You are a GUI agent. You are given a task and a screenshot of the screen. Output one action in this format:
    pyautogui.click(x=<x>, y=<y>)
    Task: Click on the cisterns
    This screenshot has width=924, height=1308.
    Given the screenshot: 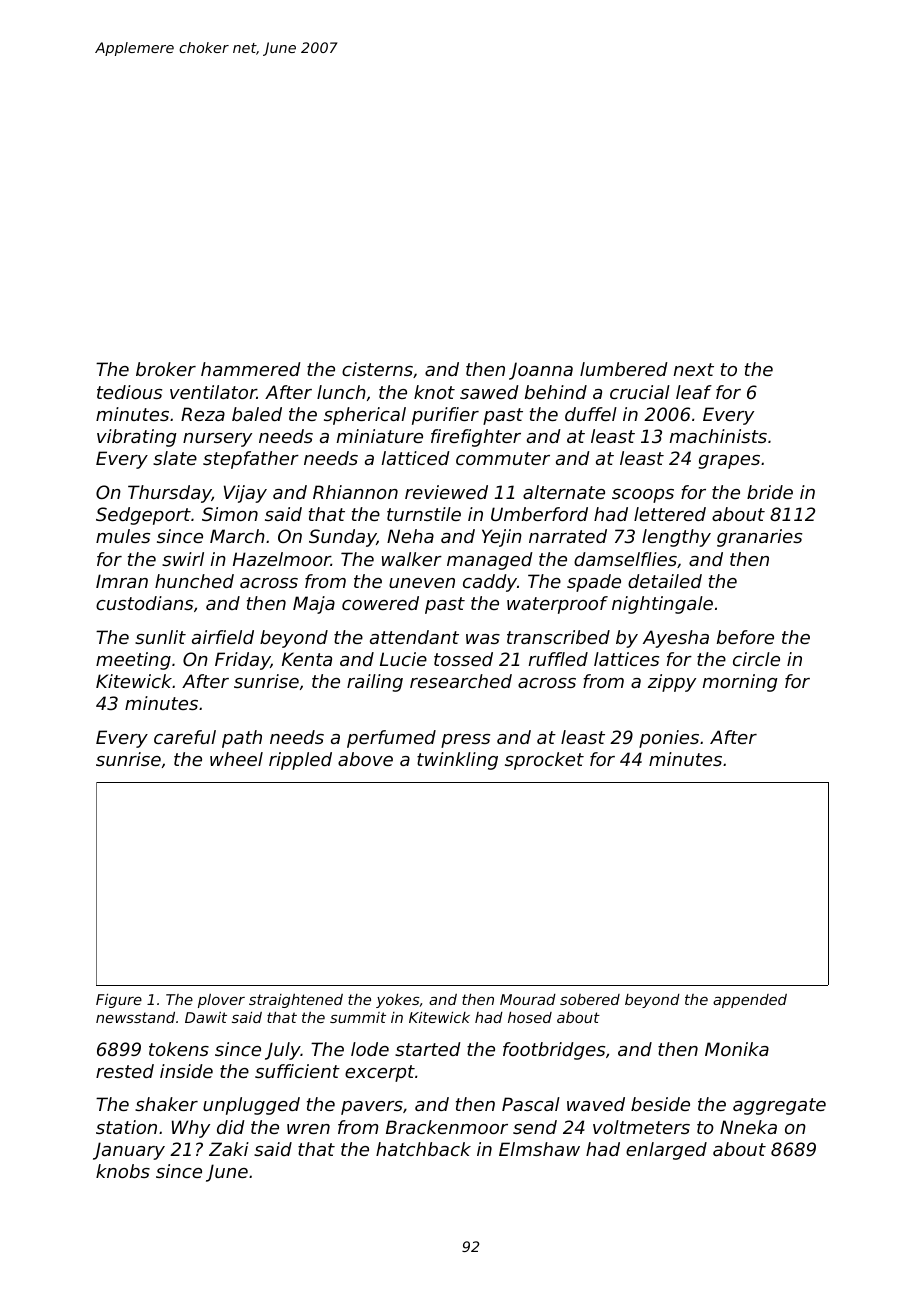 What is the action you would take?
    pyautogui.click(x=377, y=369)
